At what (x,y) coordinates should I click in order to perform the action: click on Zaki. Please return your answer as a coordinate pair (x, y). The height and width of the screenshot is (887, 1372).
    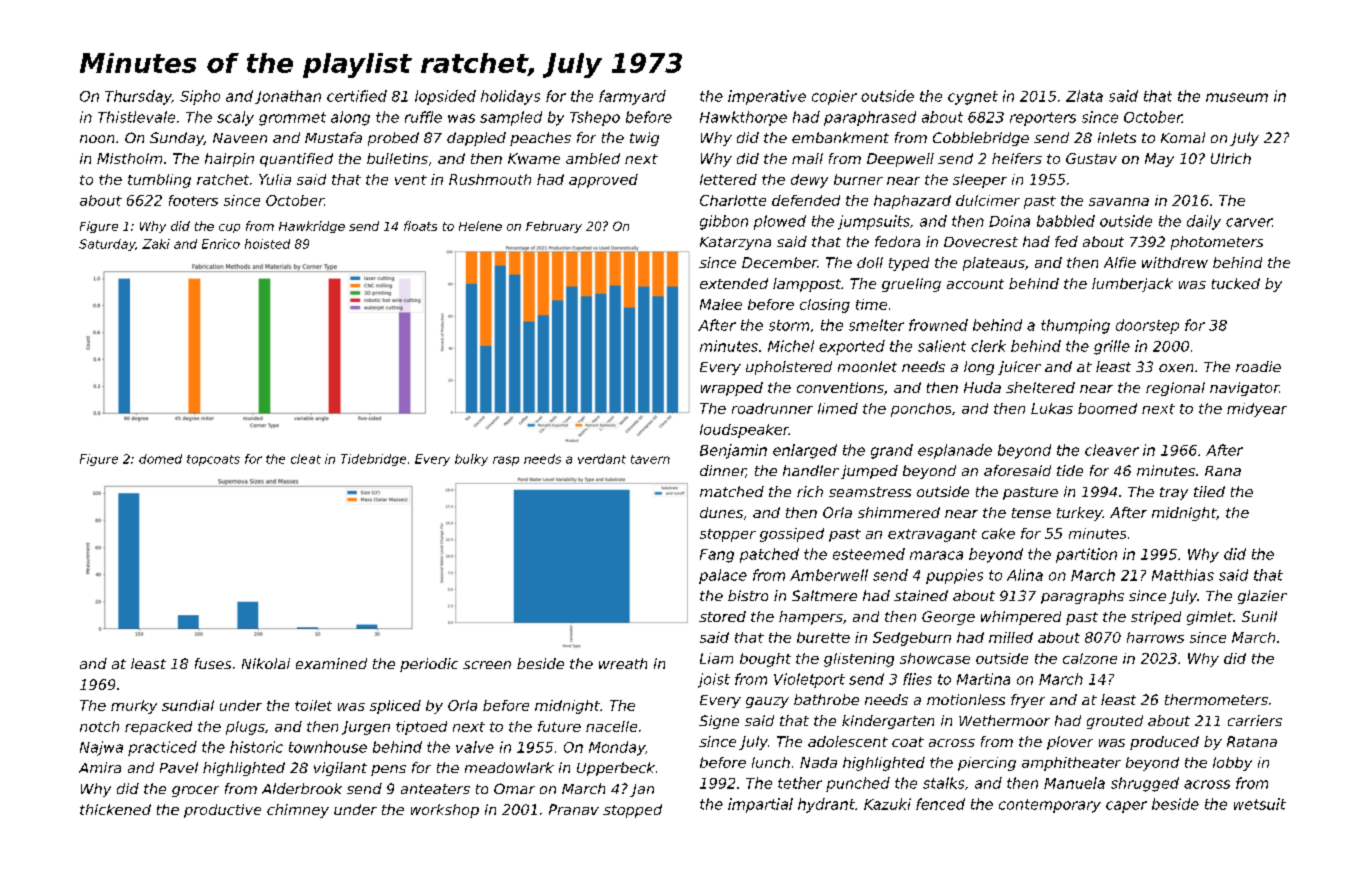
    Looking at the image, I should click on (156, 244).
